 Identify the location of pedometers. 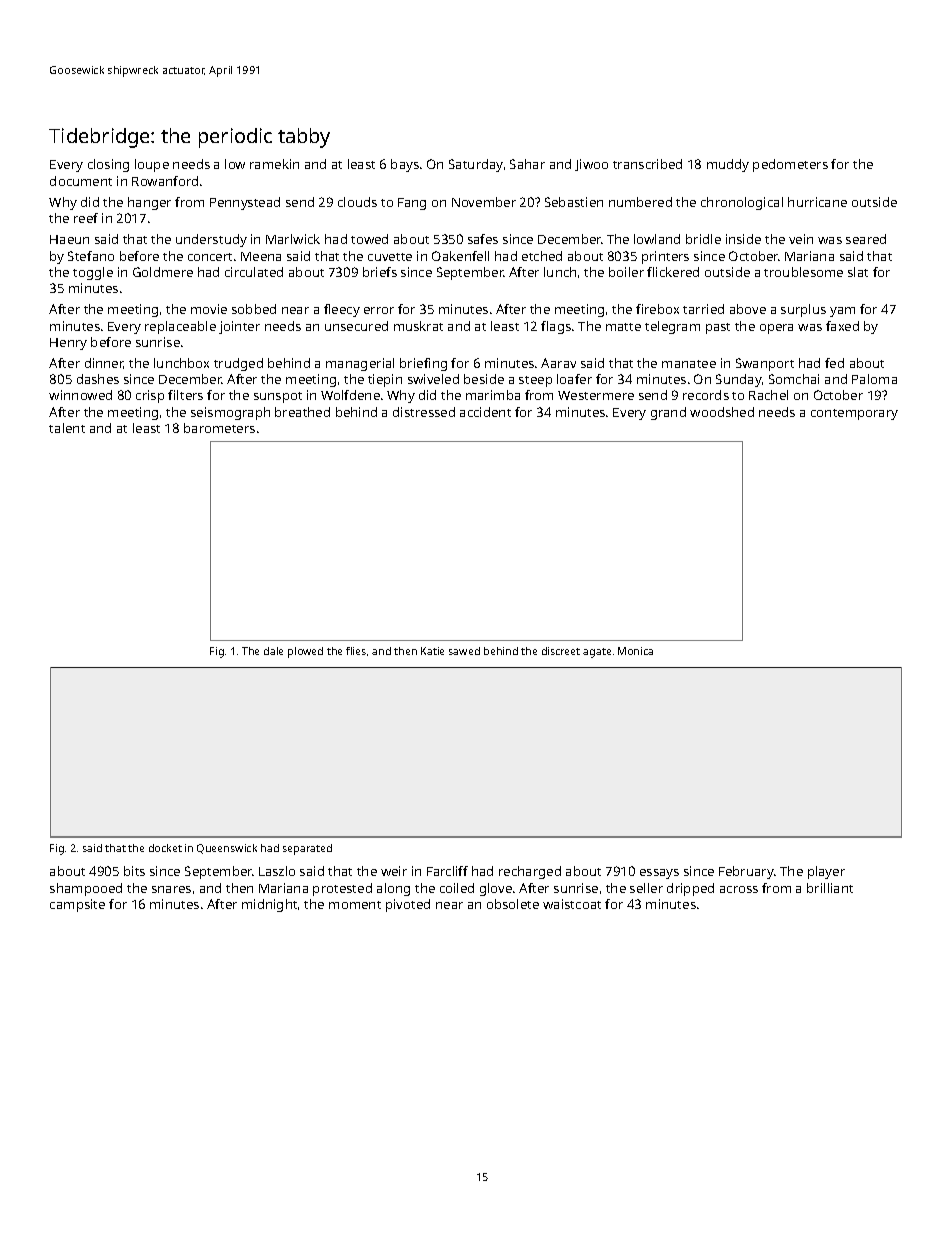
(790, 165).
